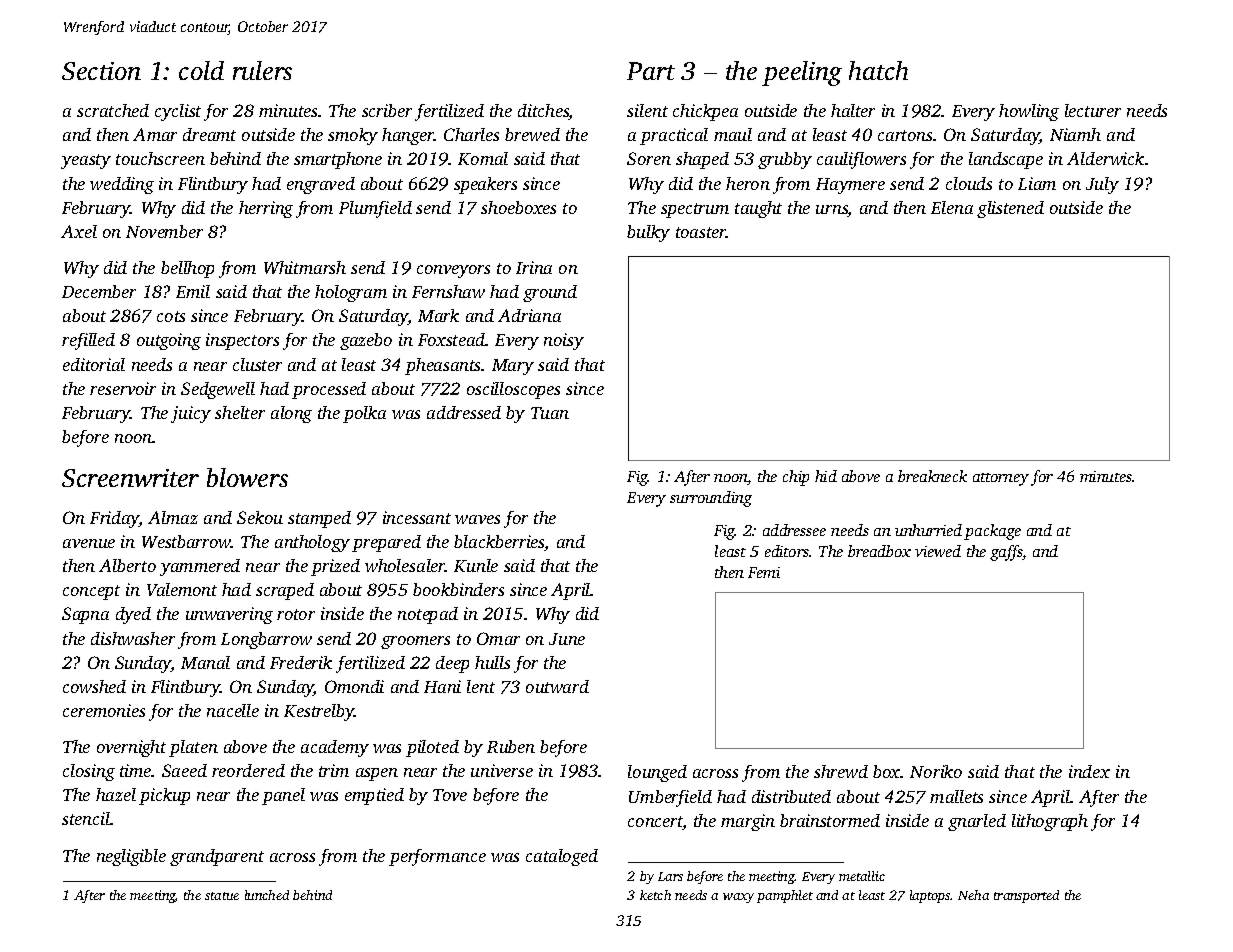 The image size is (1233, 952). What do you see at coordinates (936, 771) in the screenshot?
I see `Noriko` at bounding box center [936, 771].
